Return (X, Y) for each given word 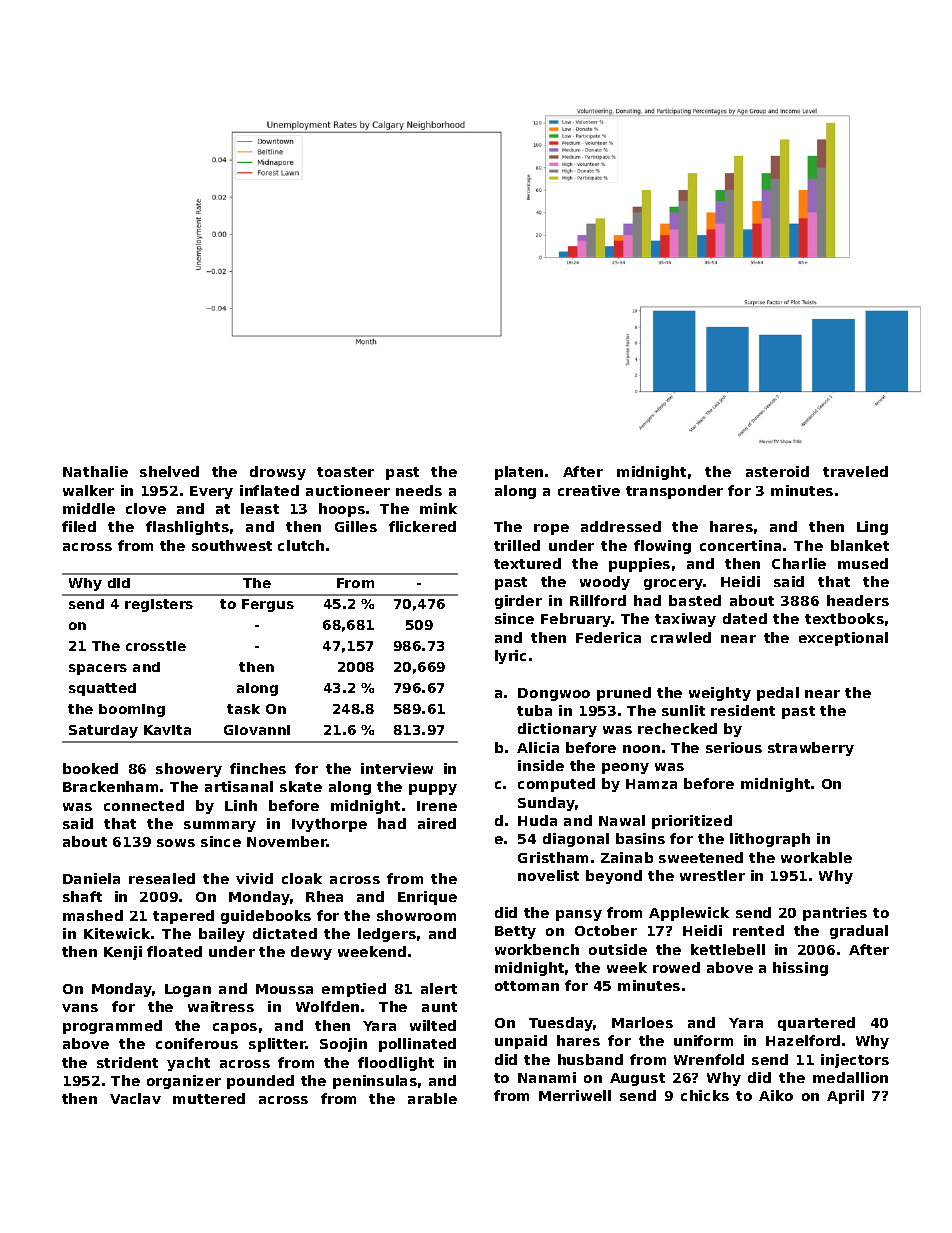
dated (745, 618)
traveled (855, 471)
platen (519, 473)
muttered (209, 1098)
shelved (169, 471)
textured (527, 563)
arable (432, 1098)
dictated (285, 933)
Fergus (268, 605)
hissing (800, 969)
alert (439, 988)
